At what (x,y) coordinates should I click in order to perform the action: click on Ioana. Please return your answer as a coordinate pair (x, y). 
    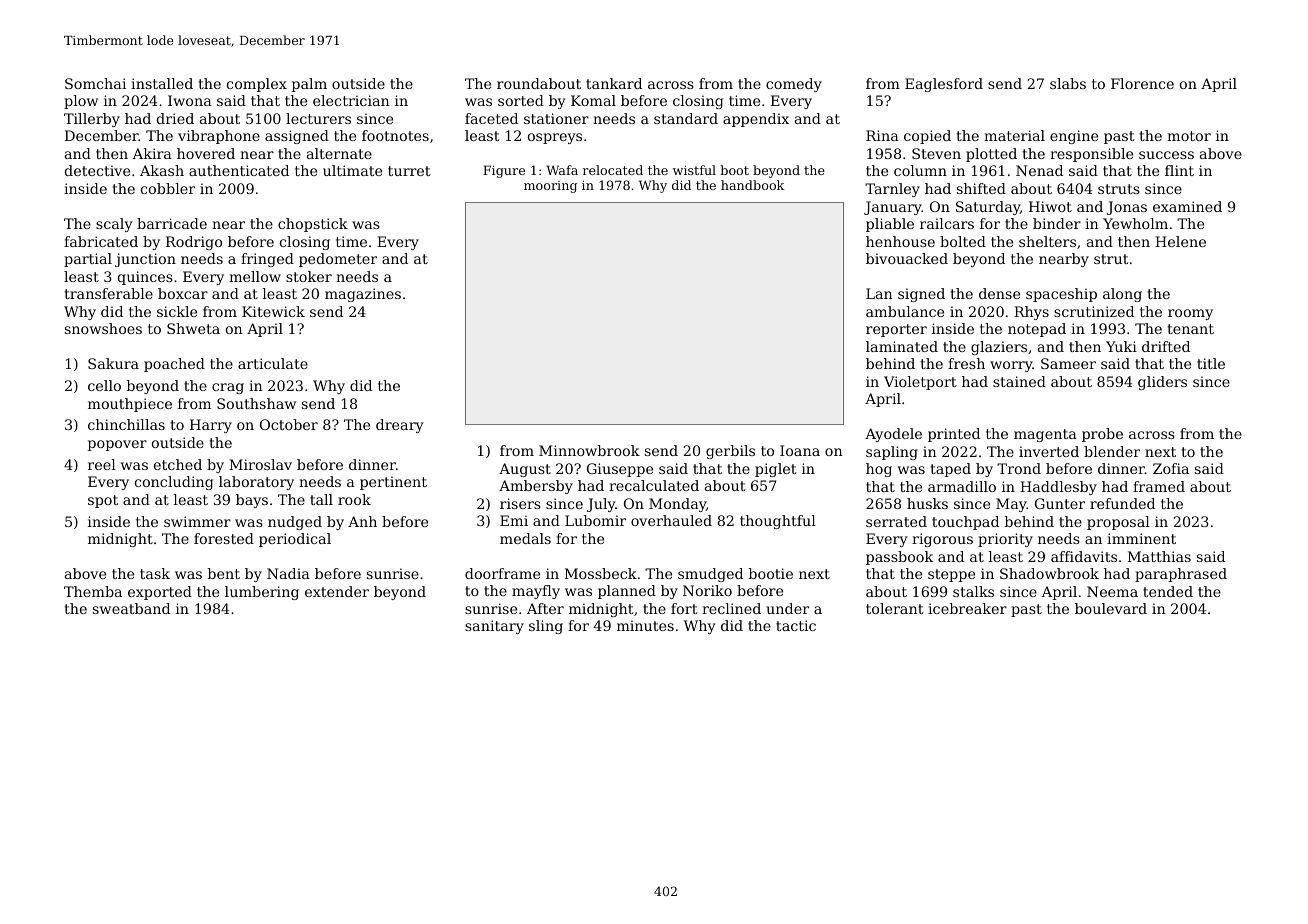
    Looking at the image, I should click on (800, 450).
